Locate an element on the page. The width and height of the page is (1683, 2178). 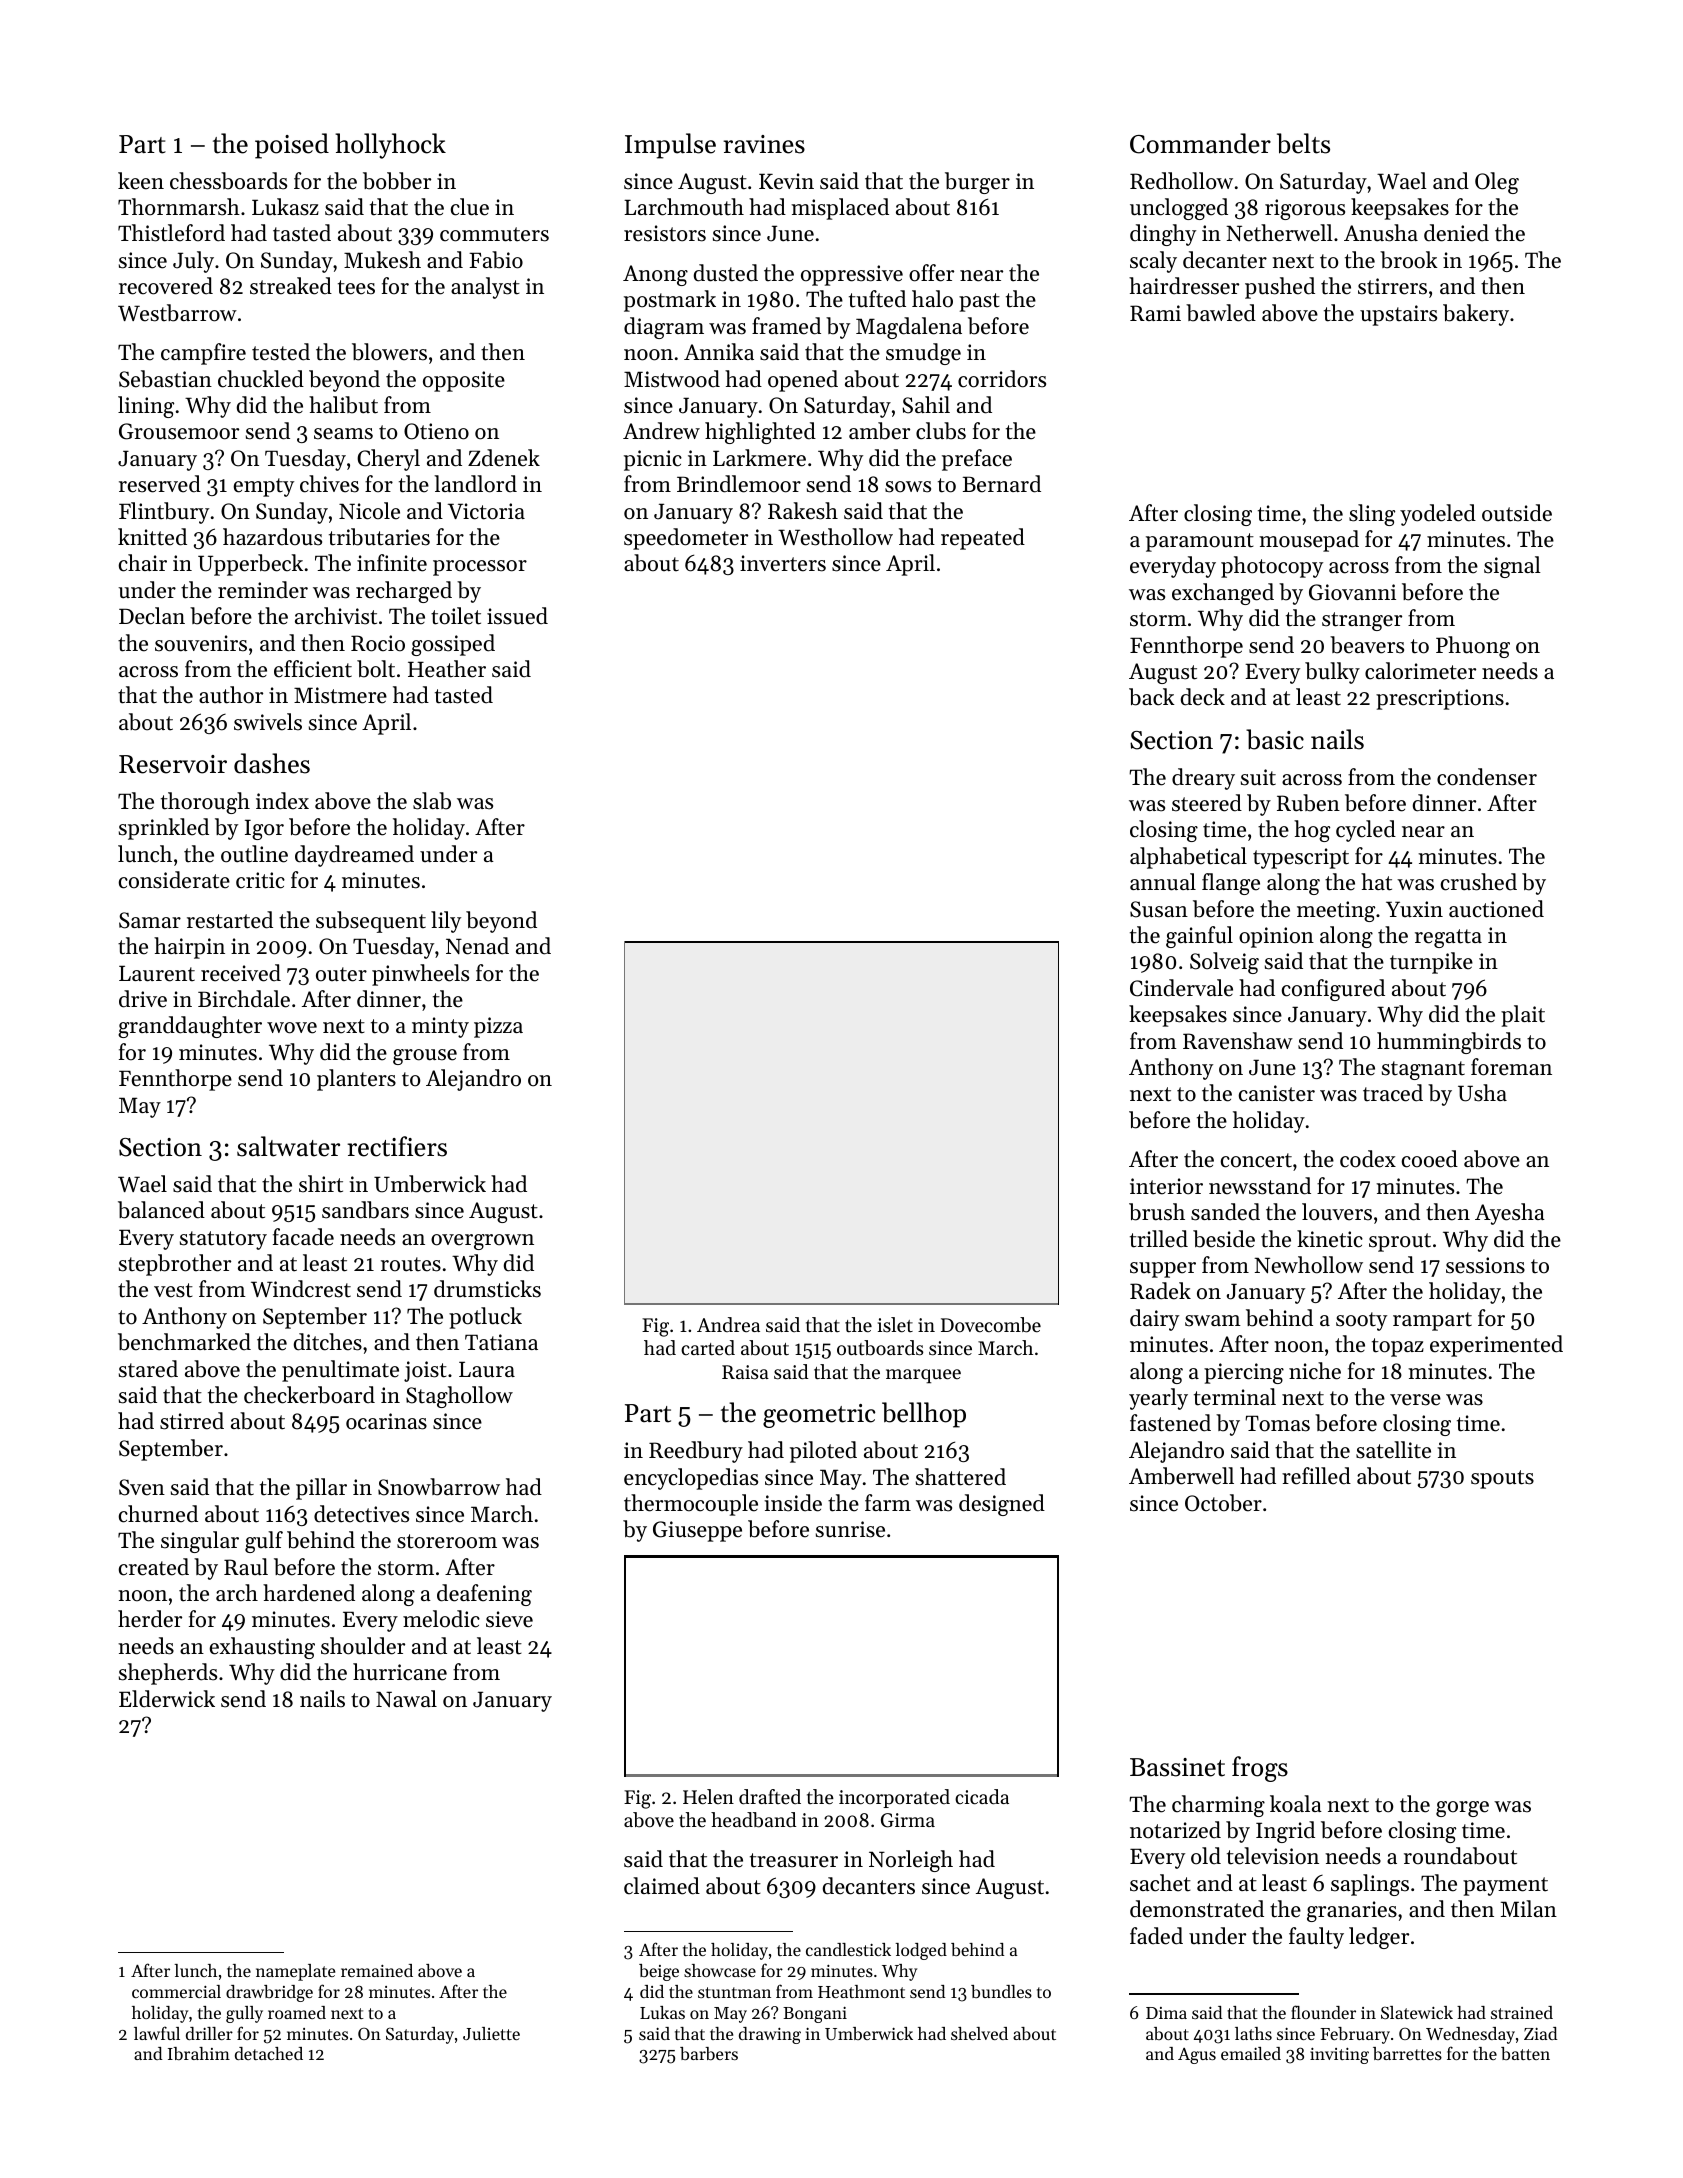
detached is located at coordinates (269, 2053).
